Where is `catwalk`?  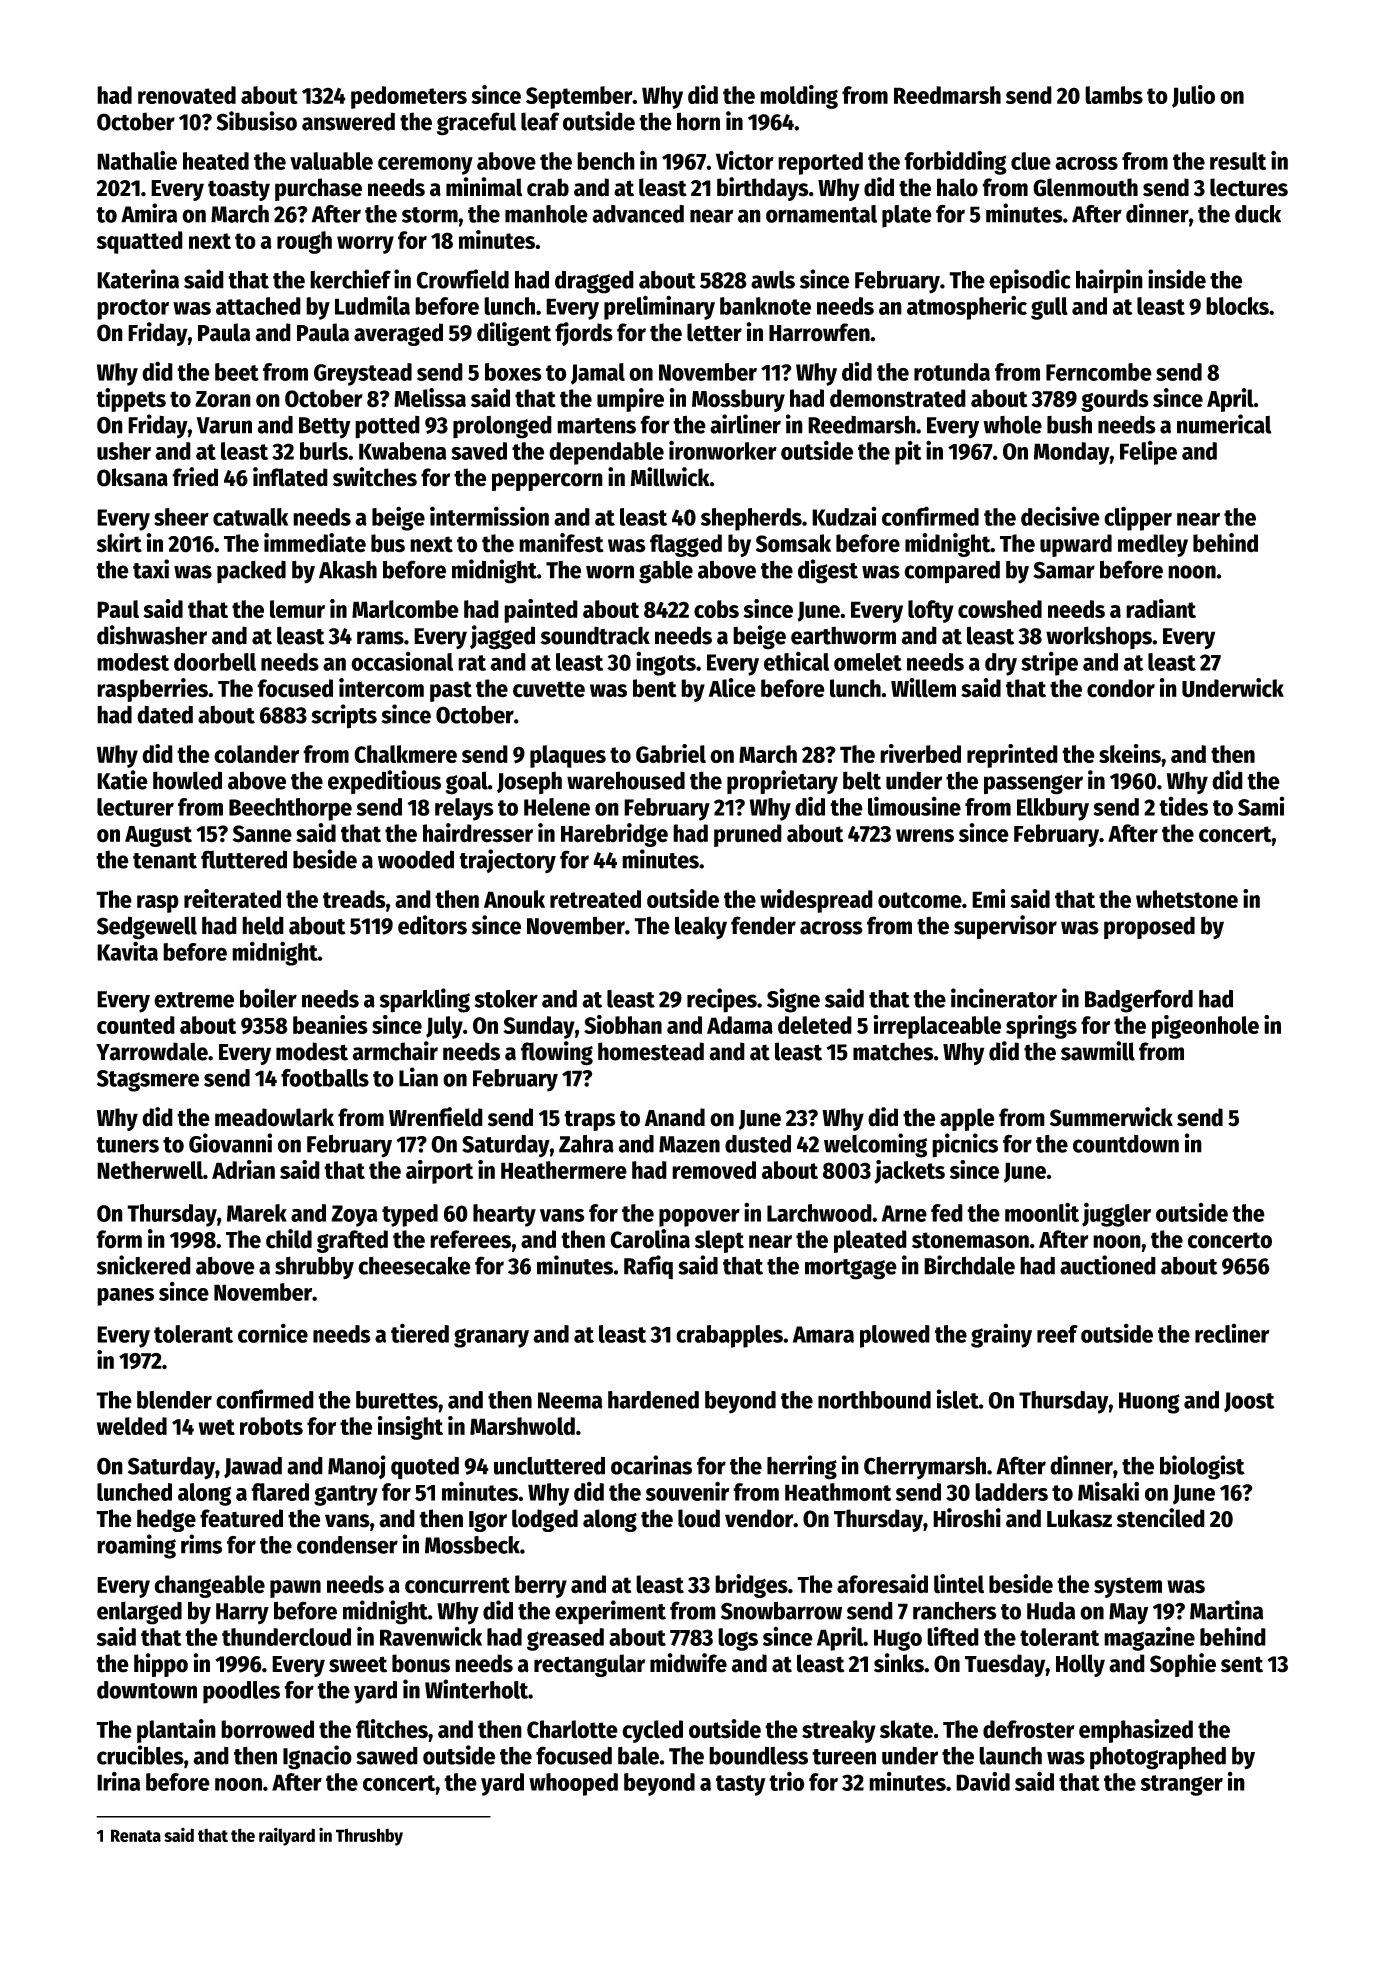
catwalk is located at coordinates (250, 517).
